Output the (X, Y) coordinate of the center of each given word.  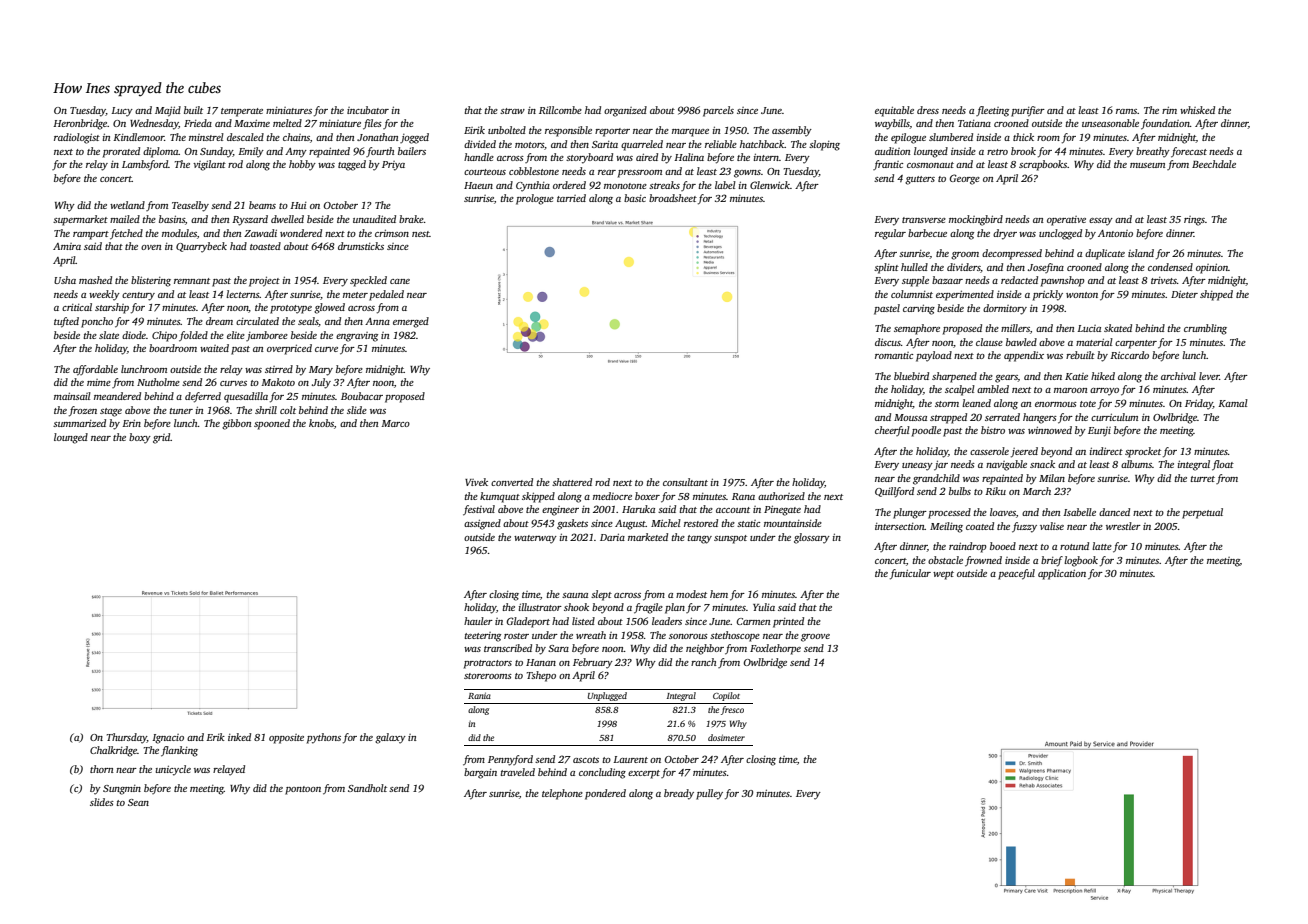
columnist (912, 294)
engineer (560, 511)
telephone (562, 794)
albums (1136, 464)
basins (172, 219)
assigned (482, 524)
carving (919, 309)
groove (815, 638)
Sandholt (367, 788)
